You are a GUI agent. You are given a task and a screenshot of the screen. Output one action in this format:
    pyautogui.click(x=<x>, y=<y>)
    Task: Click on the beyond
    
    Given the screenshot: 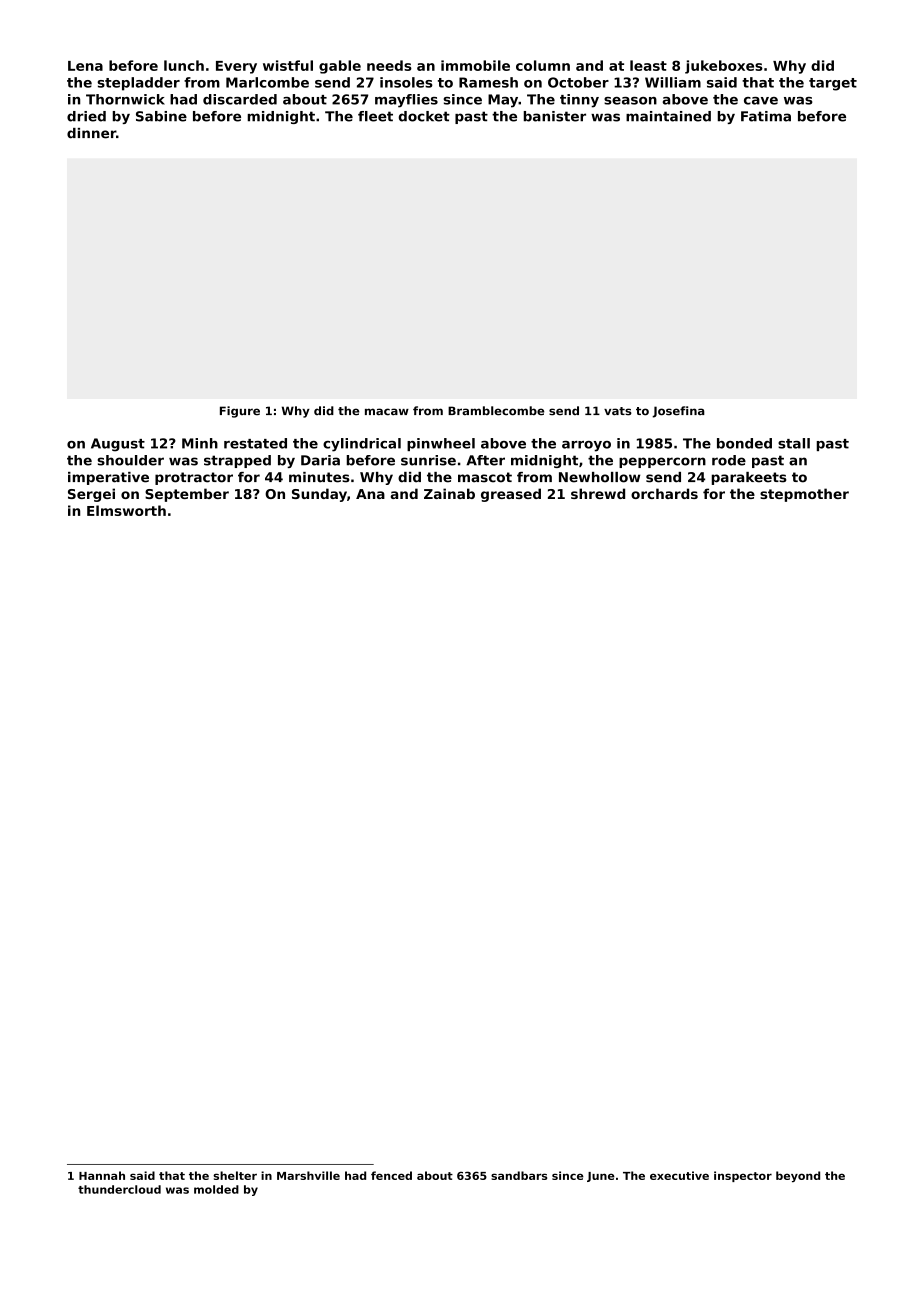 What is the action you would take?
    pyautogui.click(x=798, y=1177)
